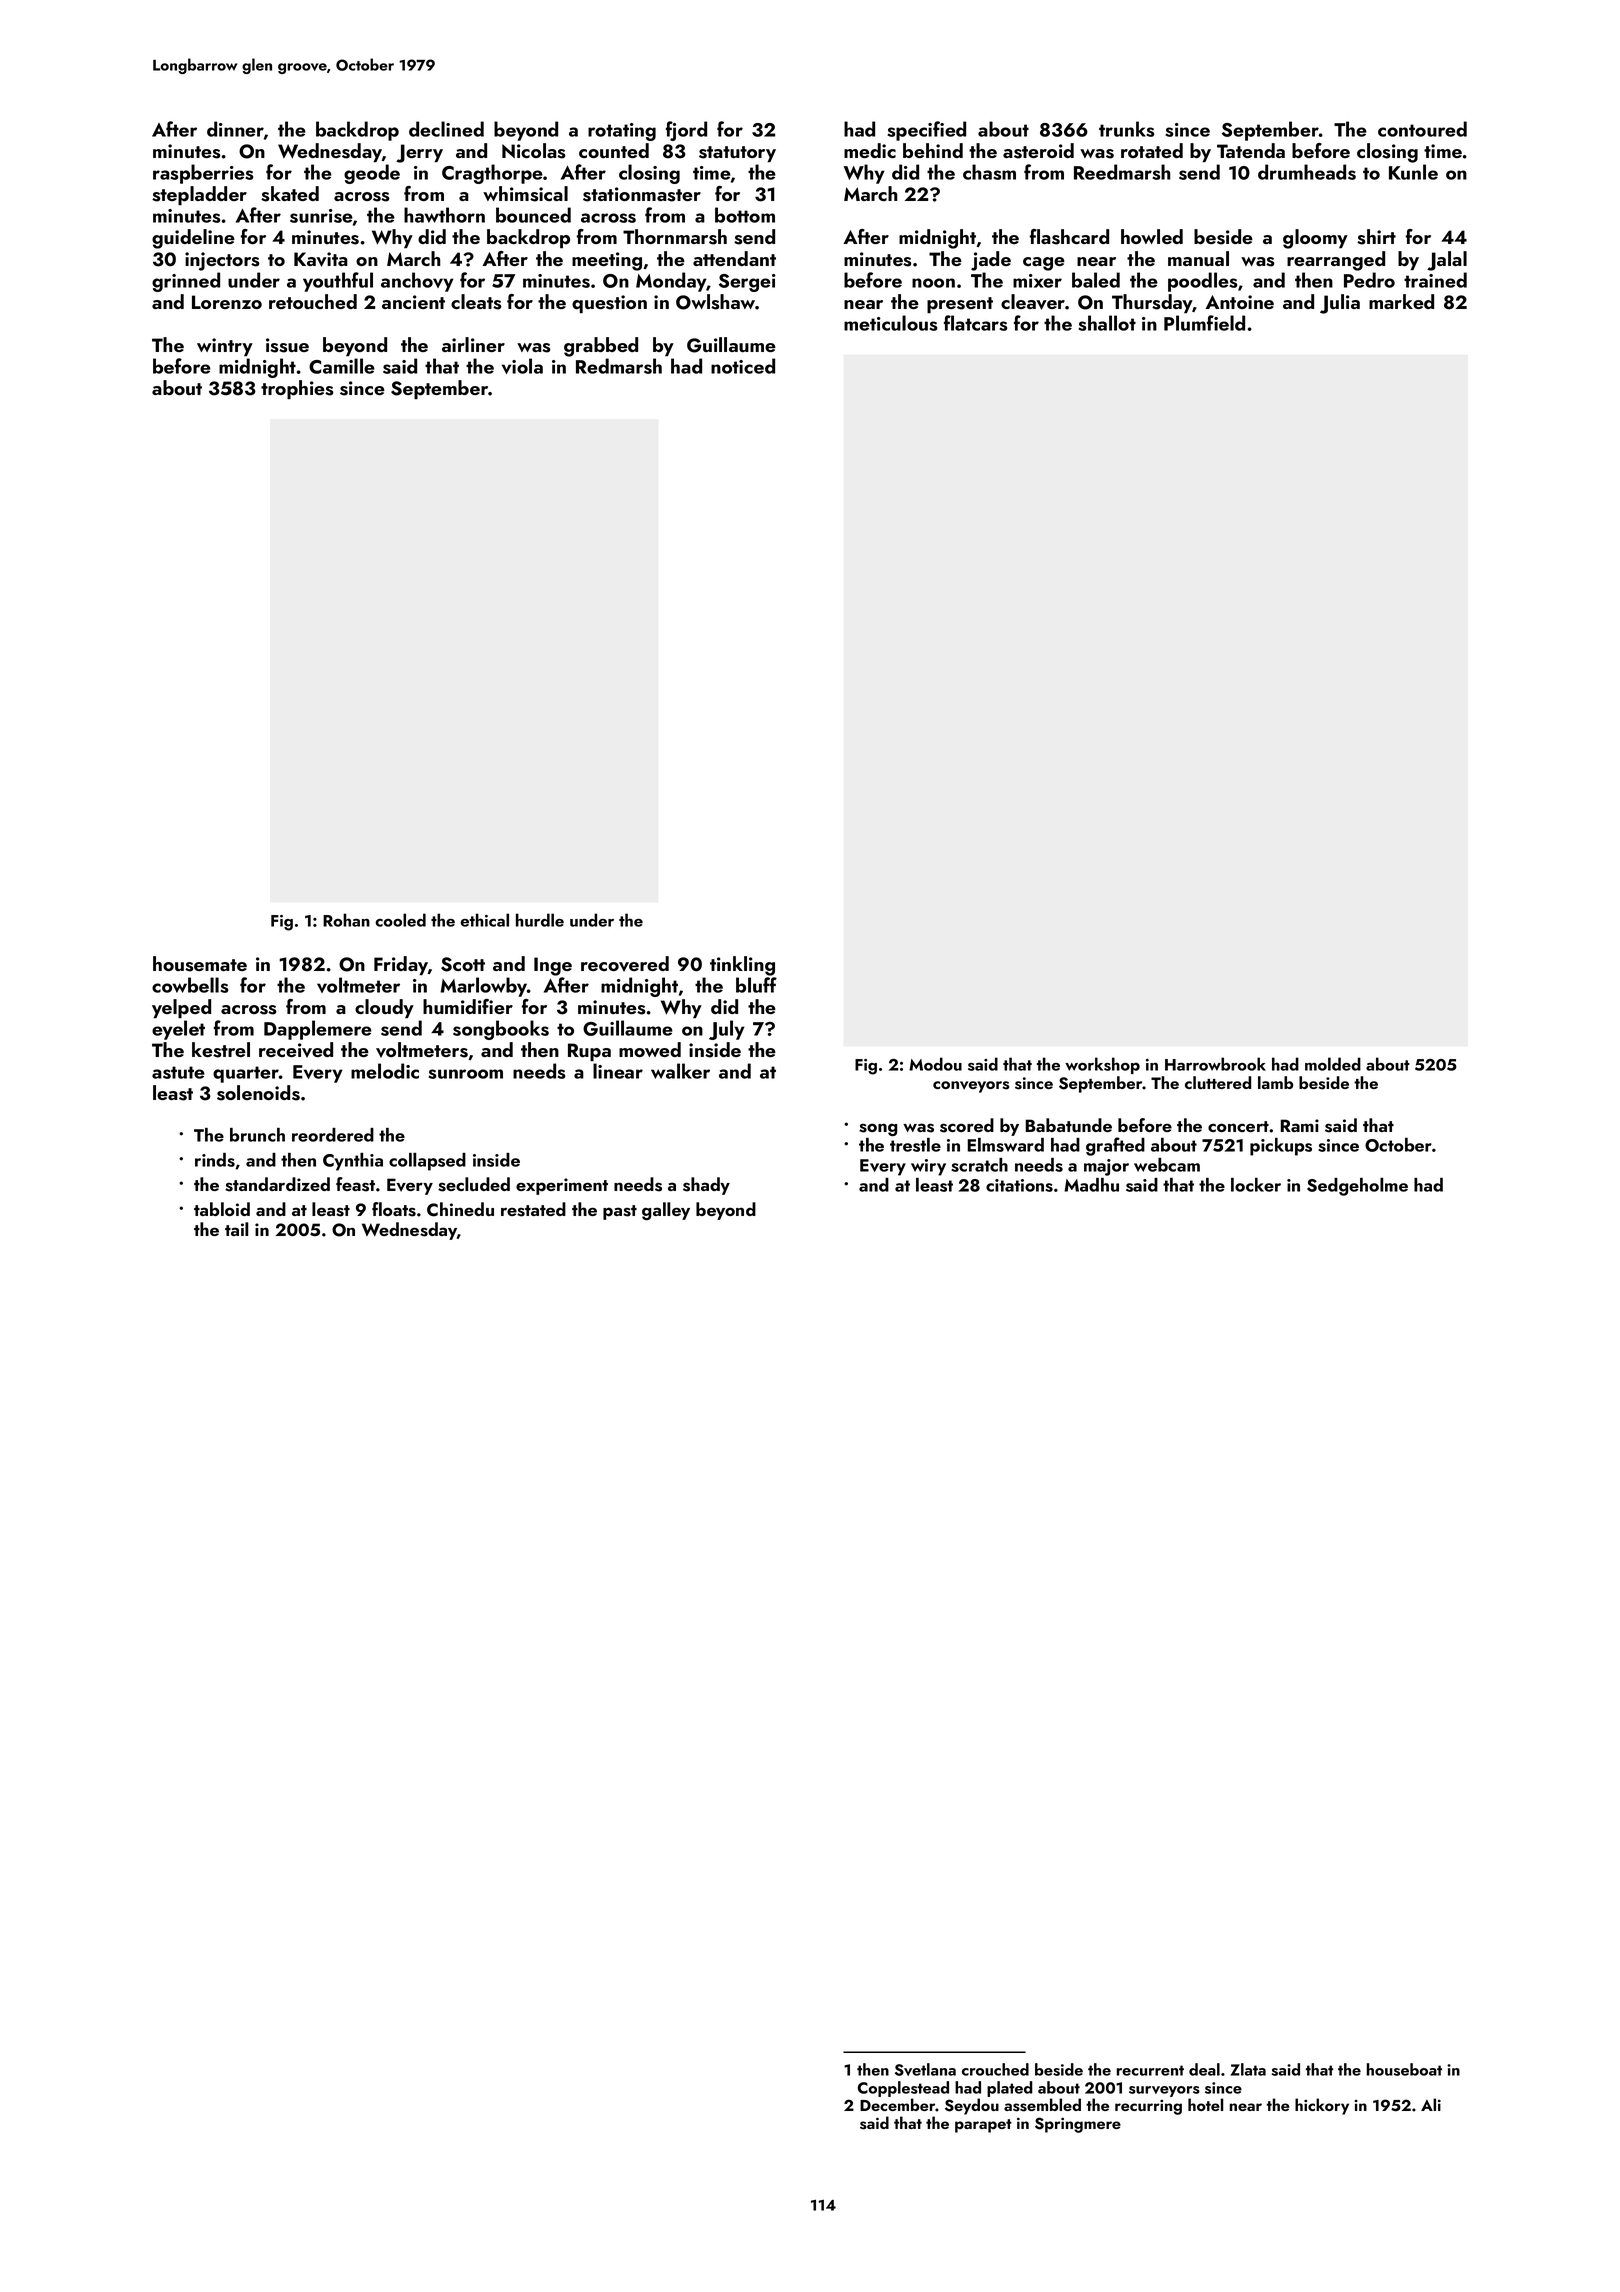  Describe the element at coordinates (1404, 2069) in the page. I see `houseboat` at that location.
